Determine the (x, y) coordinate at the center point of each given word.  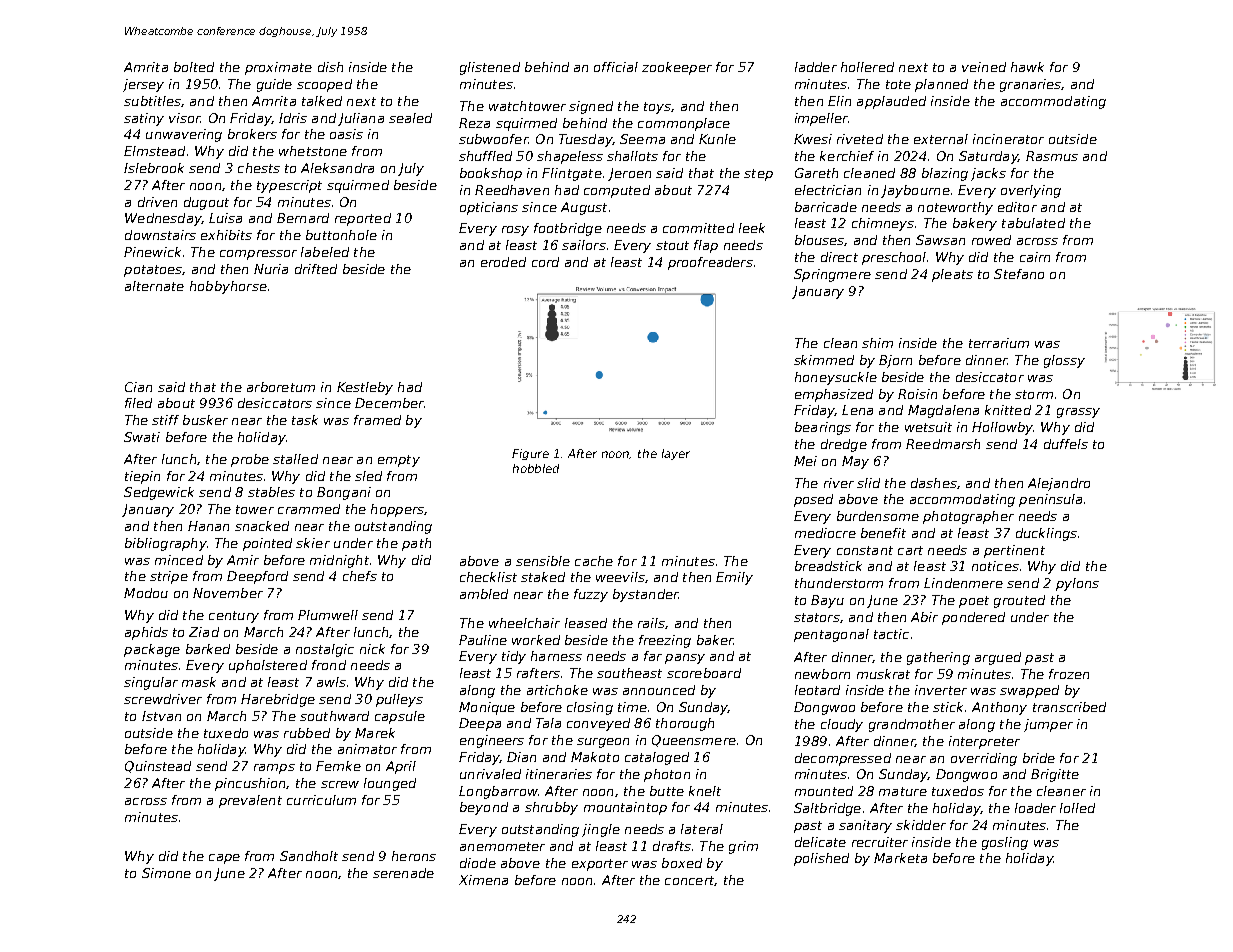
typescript (289, 186)
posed (813, 500)
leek (752, 228)
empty (399, 461)
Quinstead (158, 767)
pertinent (1014, 551)
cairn (1035, 257)
